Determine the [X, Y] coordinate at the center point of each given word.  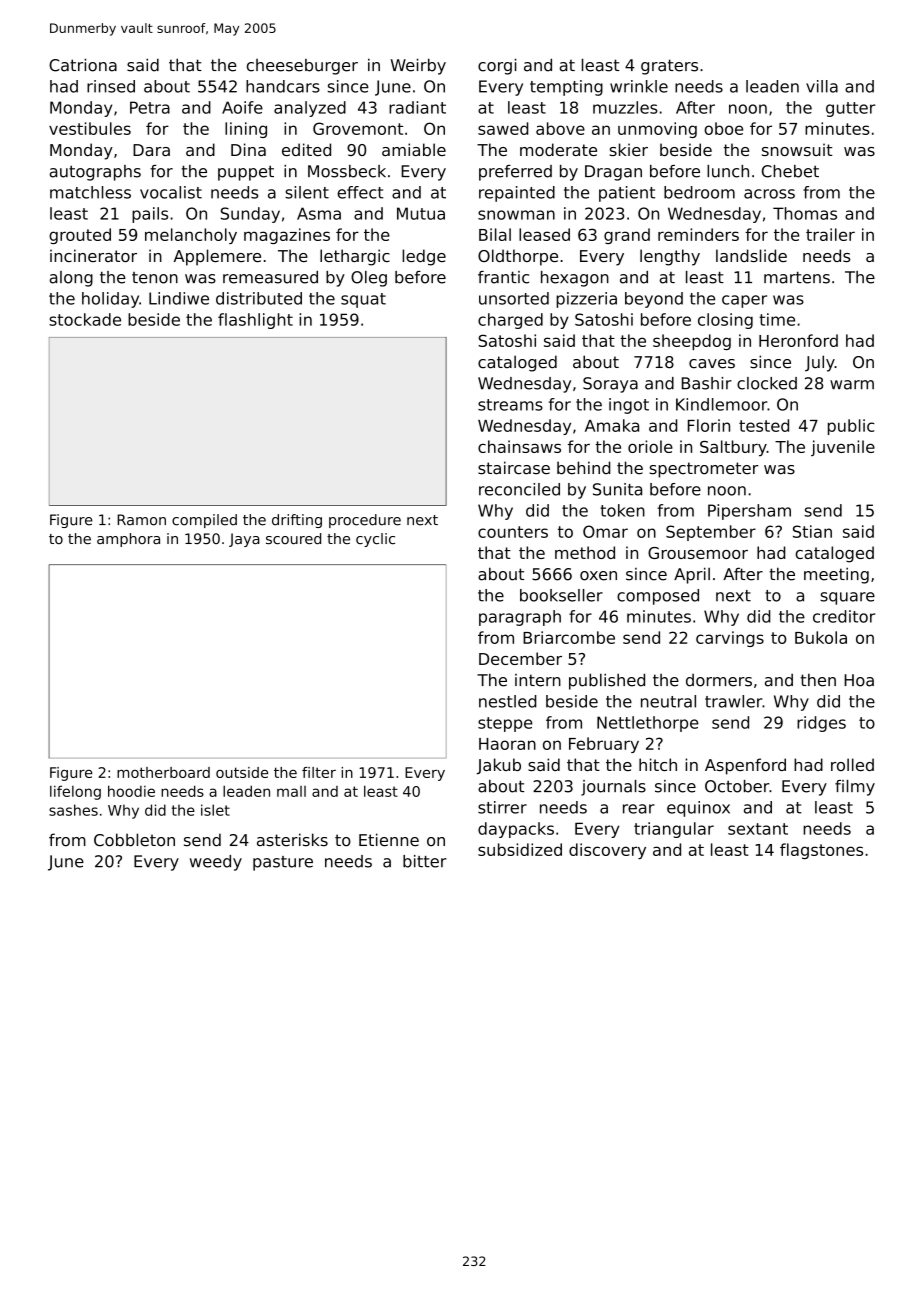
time [777, 319]
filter [319, 772]
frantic [503, 277]
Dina [248, 149]
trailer [830, 234]
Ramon [141, 520]
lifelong [75, 792]
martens [797, 277]
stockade [85, 319]
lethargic [355, 257]
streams [510, 405]
